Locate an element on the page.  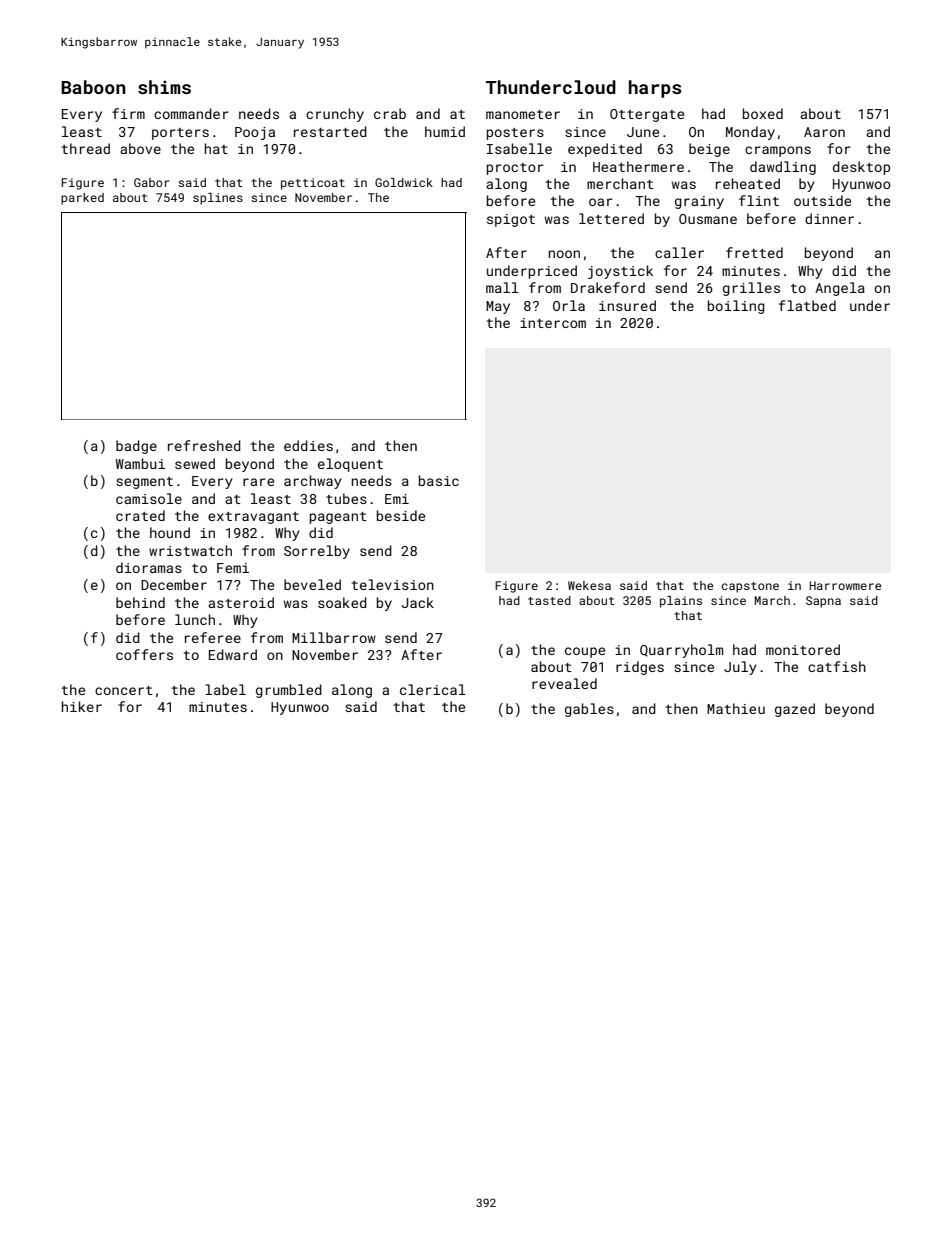
crunchy is located at coordinates (335, 115).
